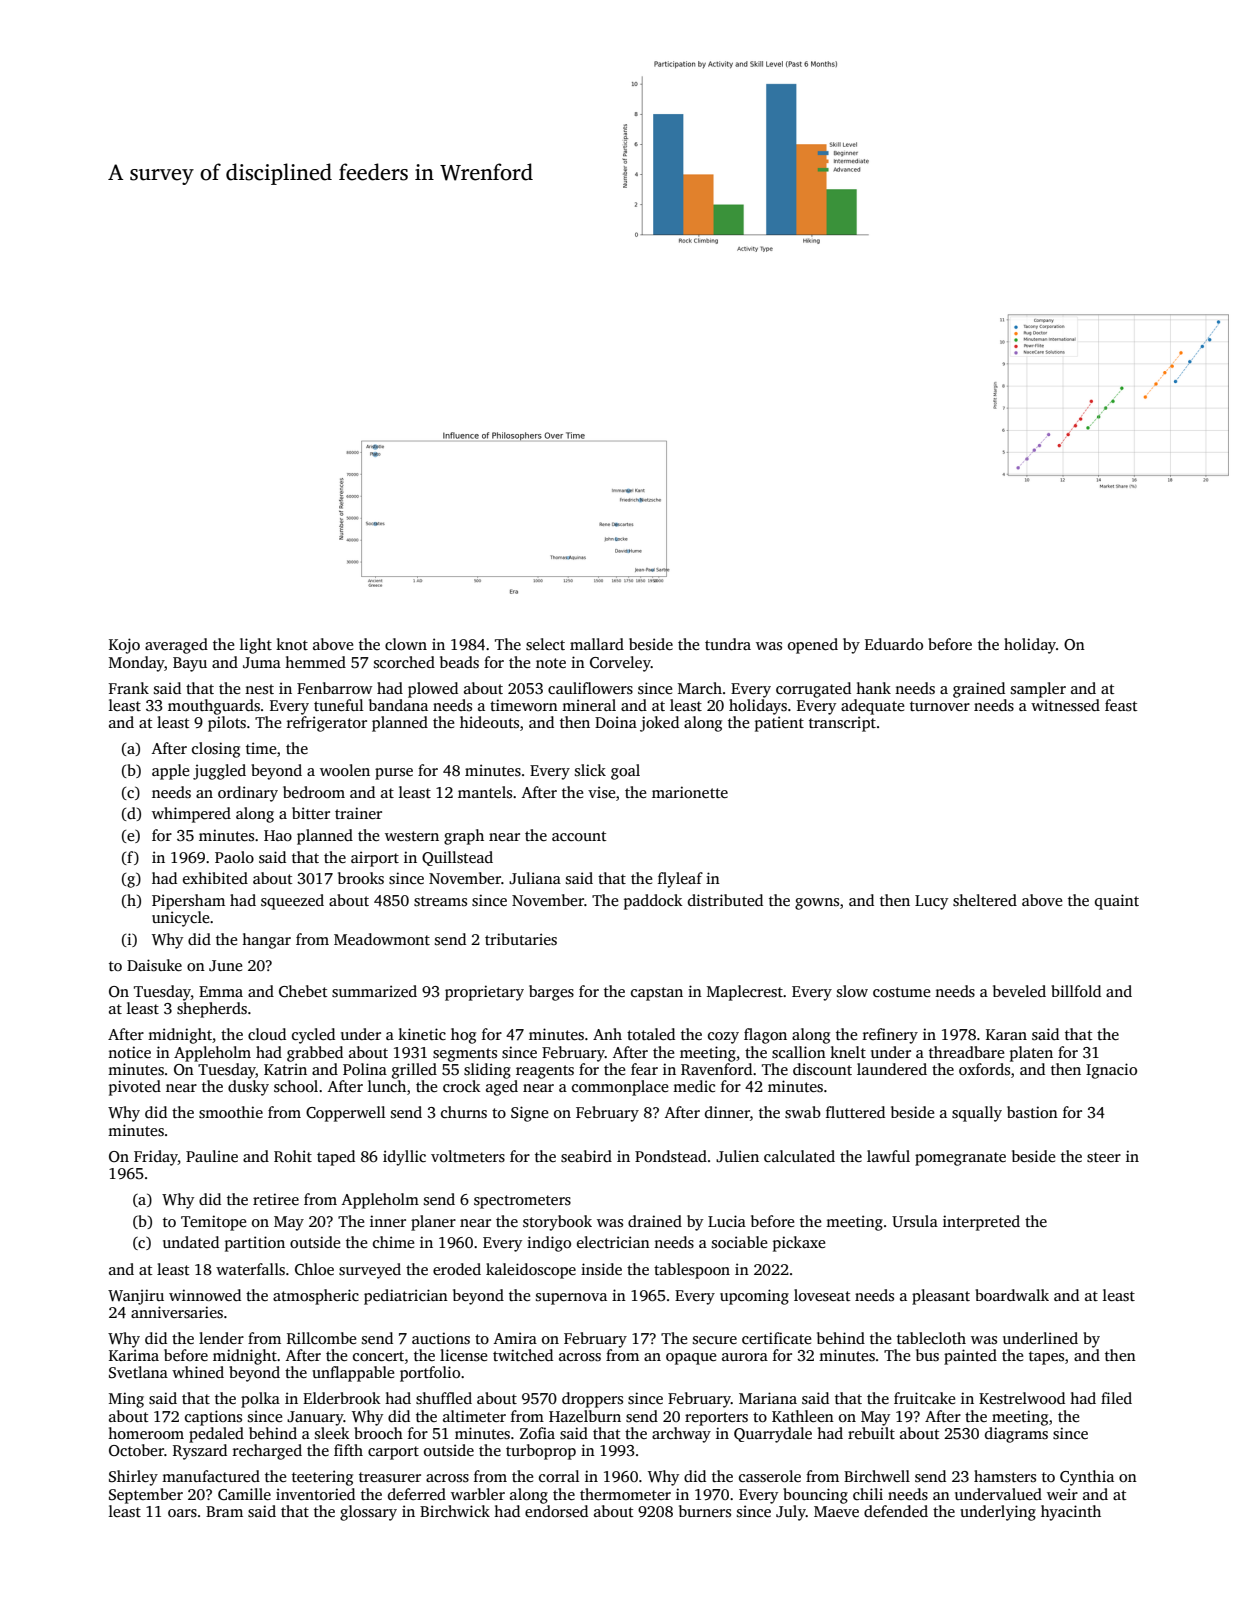 This screenshot has height=1623, width=1254. Describe the element at coordinates (842, 724) in the screenshot. I see `transcript` at that location.
